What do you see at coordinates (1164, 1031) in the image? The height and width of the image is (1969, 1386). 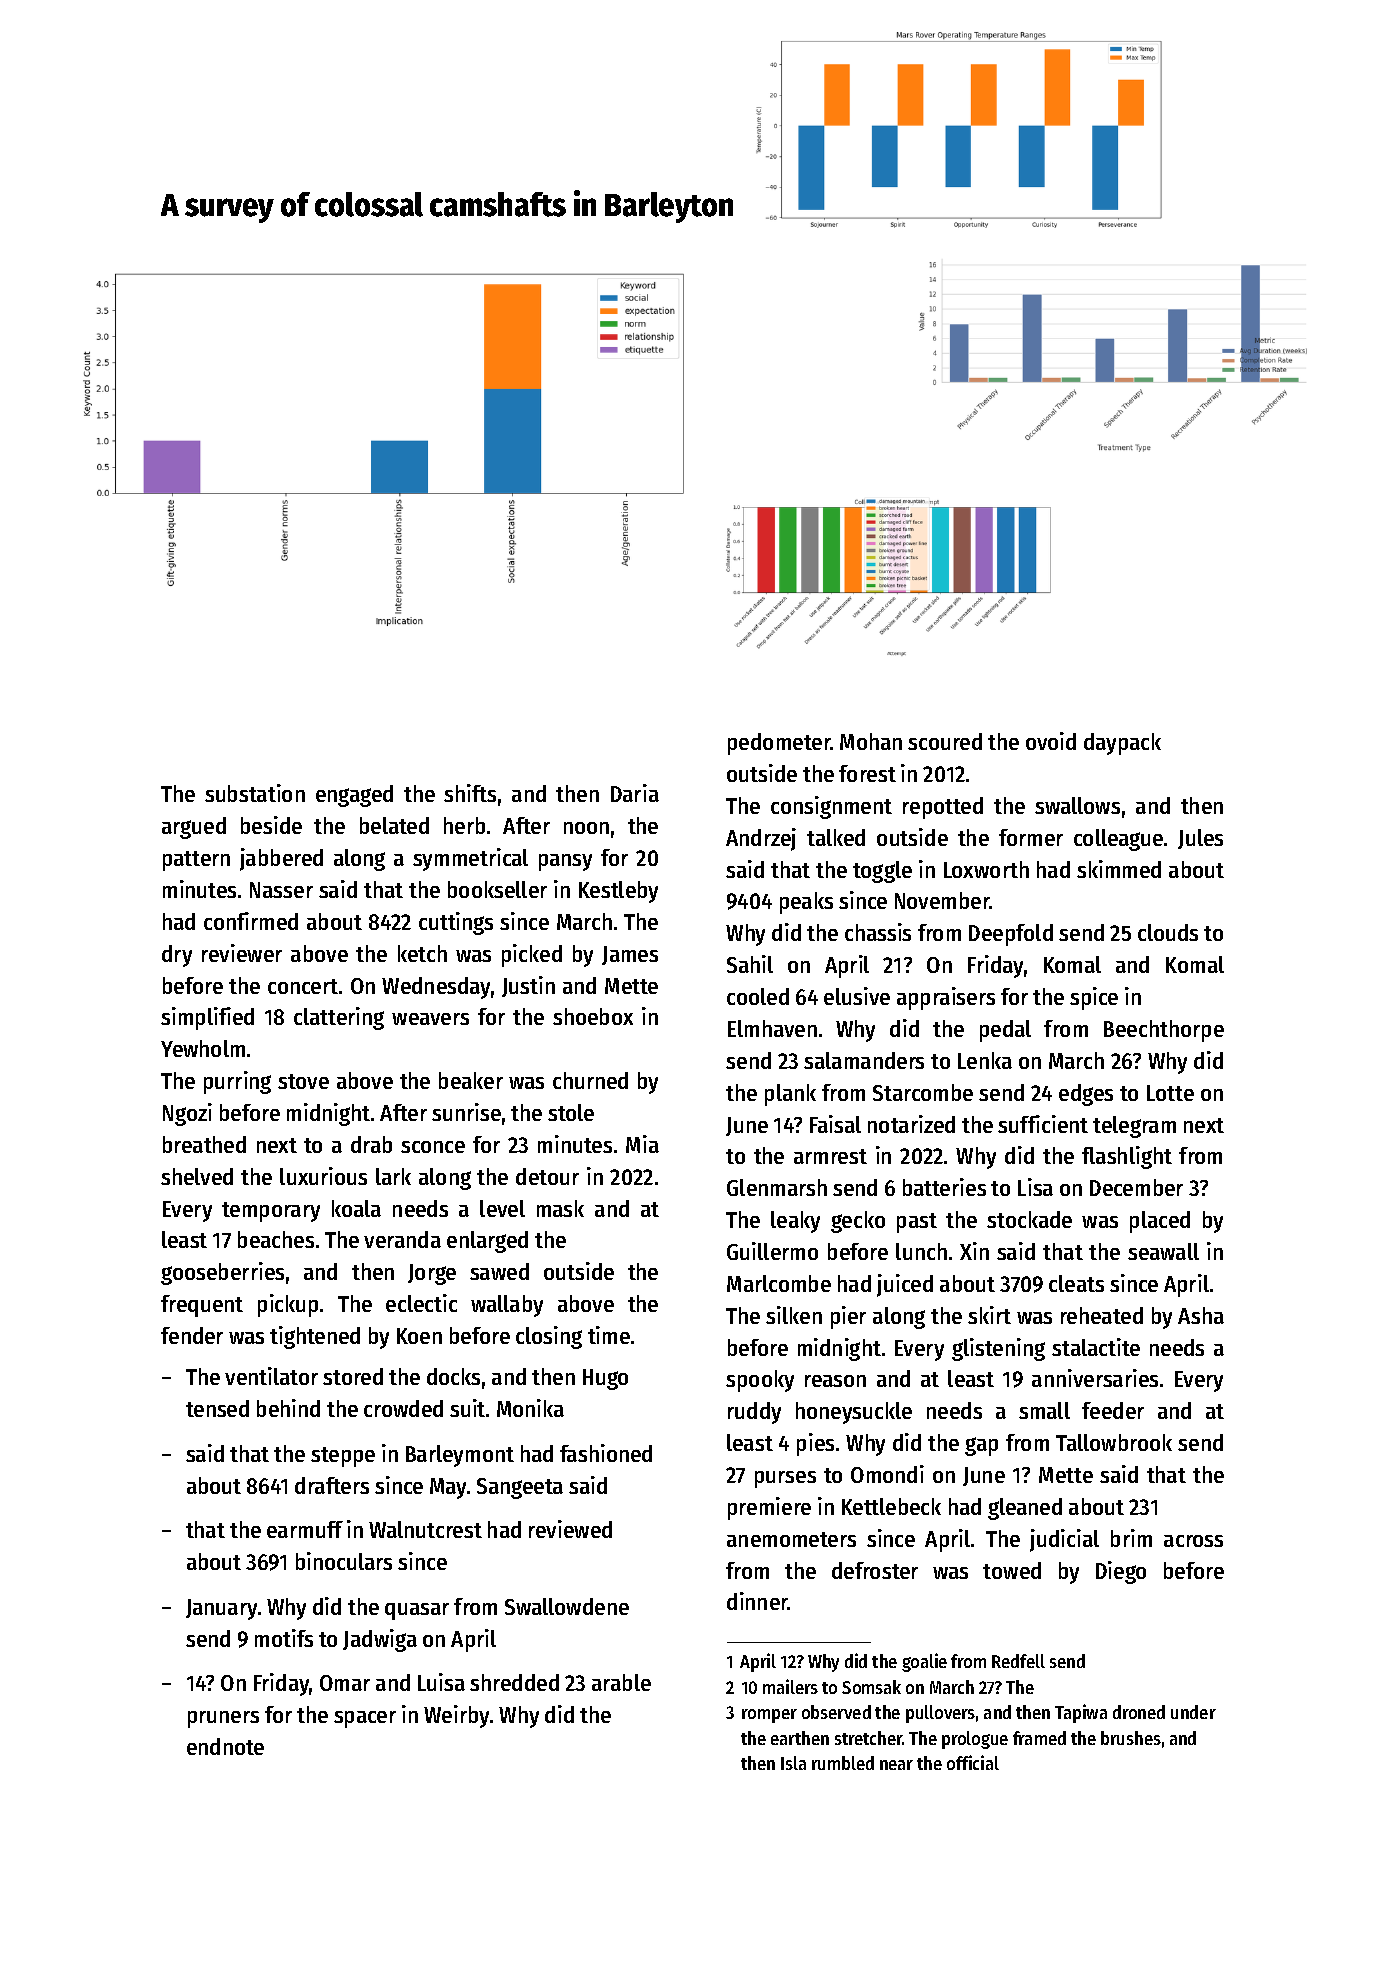 I see `Beechthorpe` at bounding box center [1164, 1031].
